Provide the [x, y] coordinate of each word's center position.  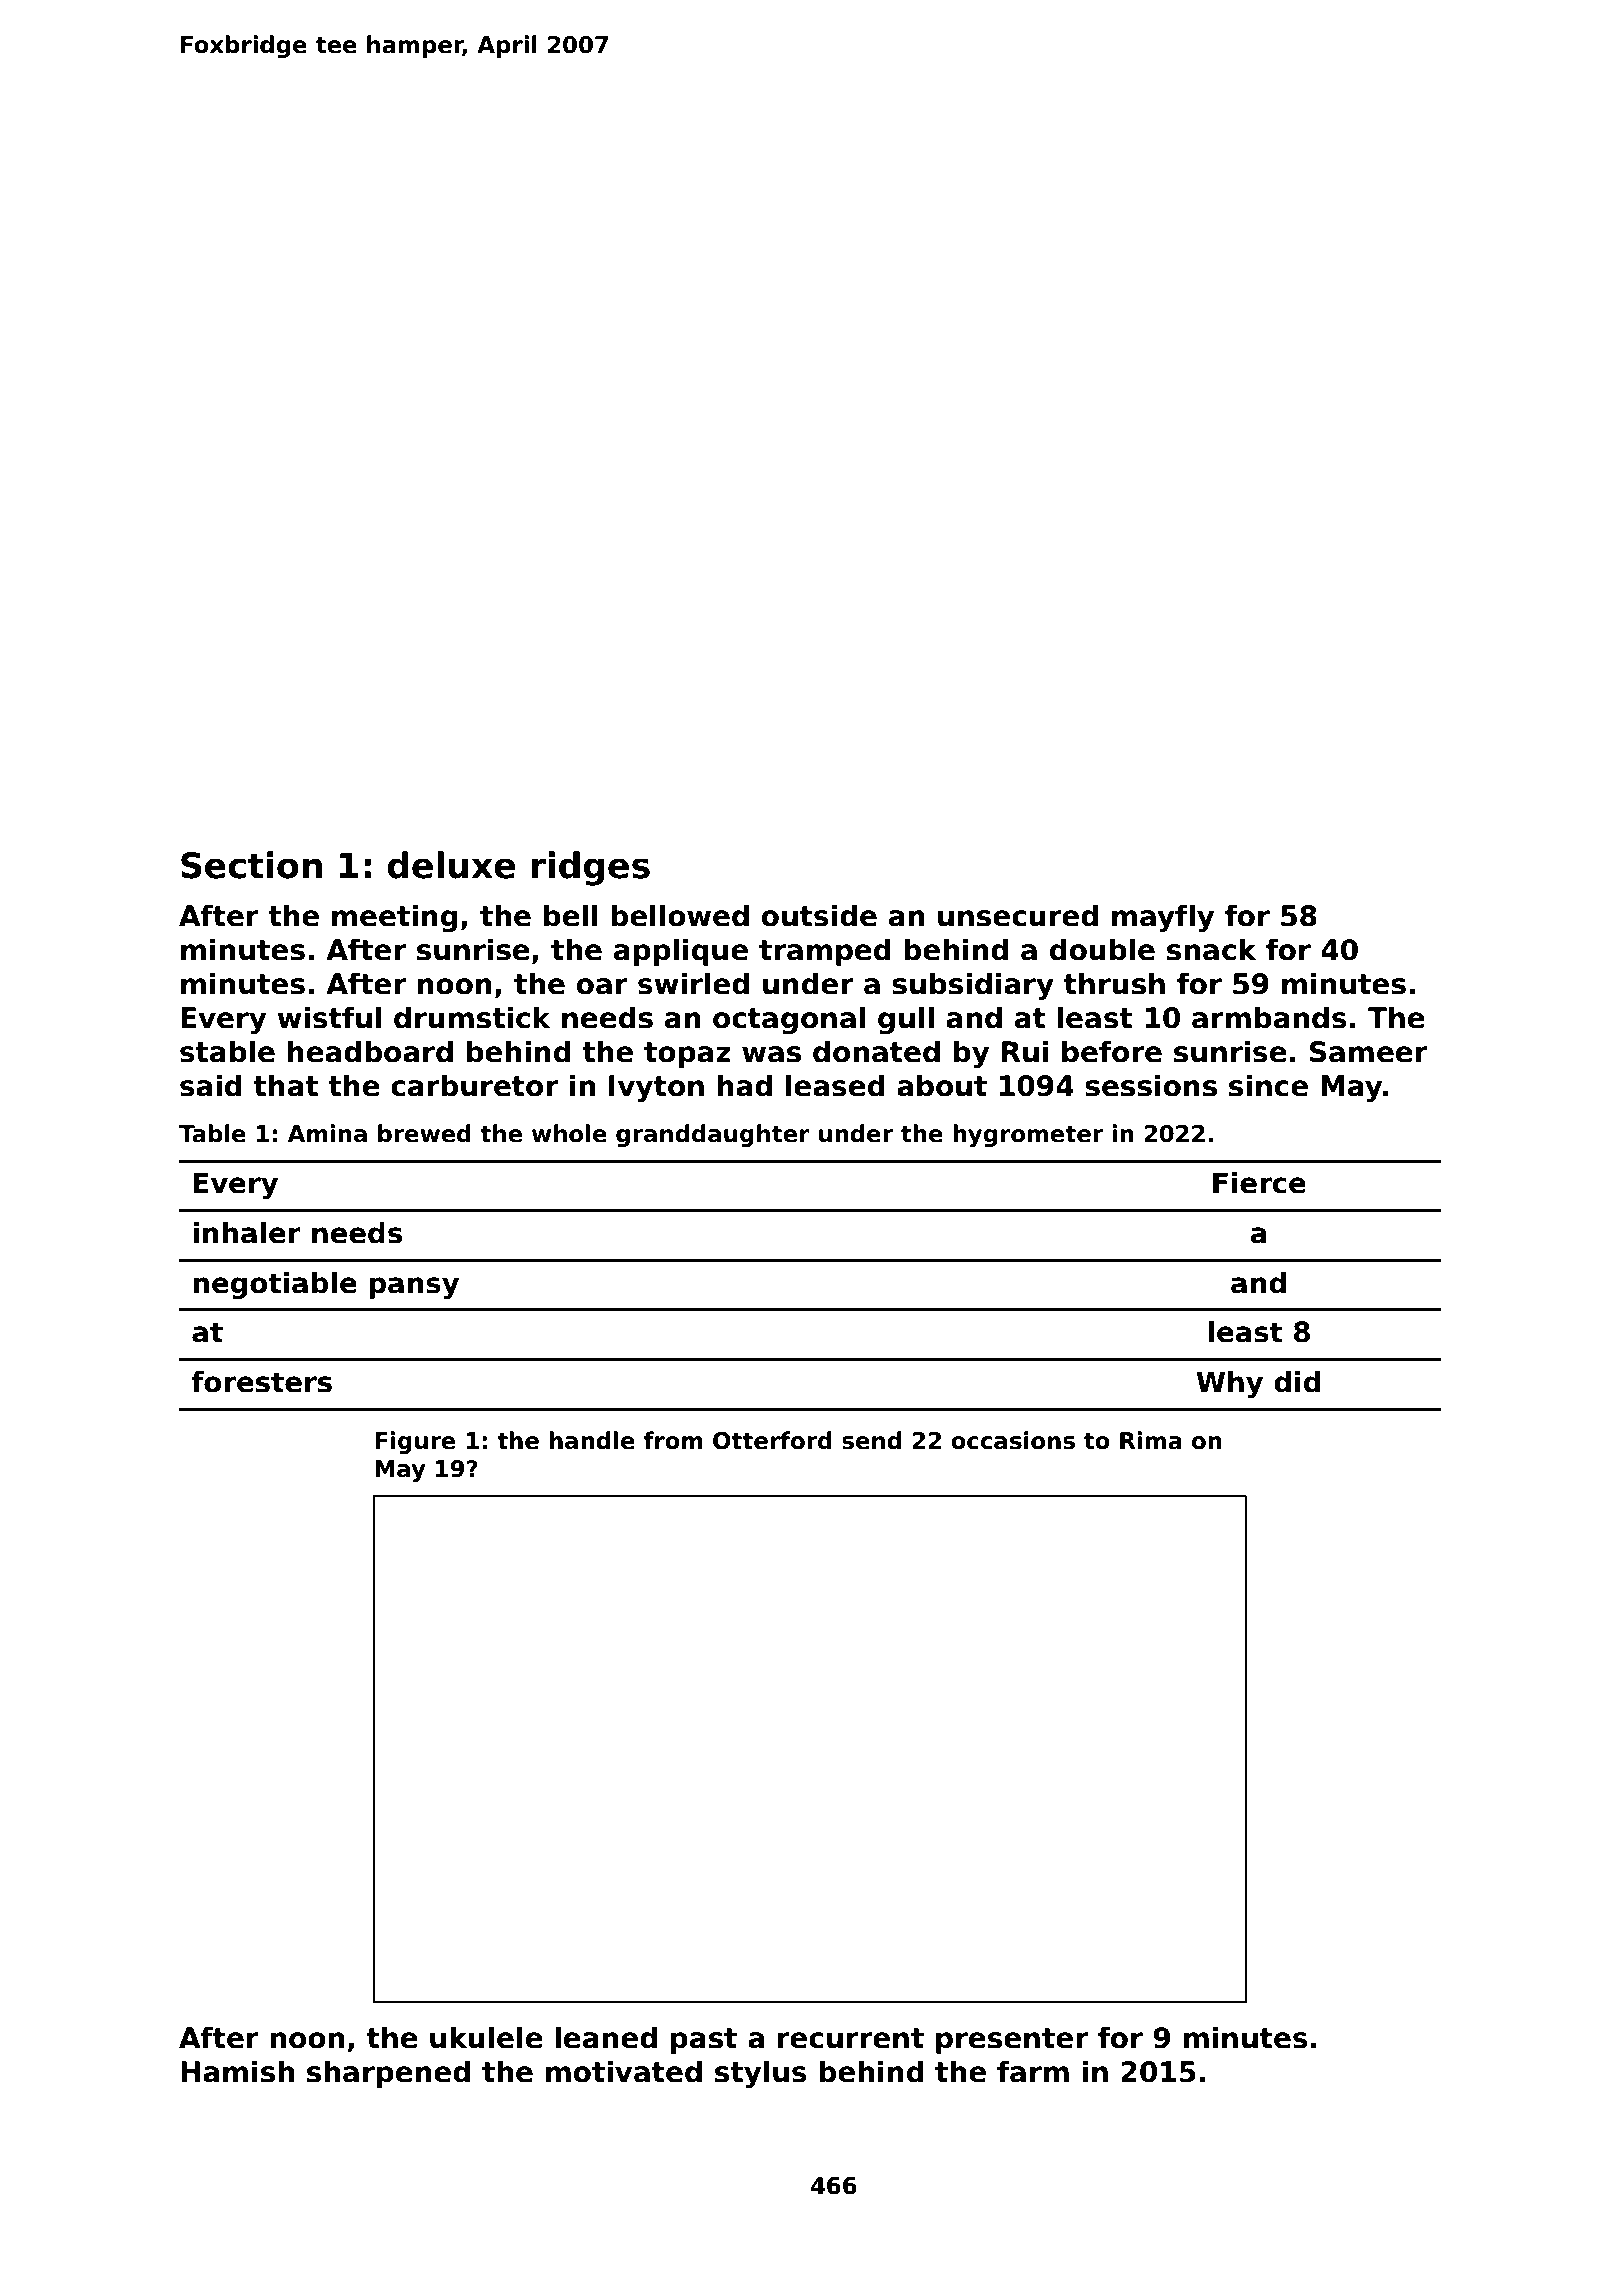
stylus [761, 2074]
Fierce [1259, 1183]
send [871, 1440]
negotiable [275, 1285]
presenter [1012, 2041]
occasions [1013, 1440]
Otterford [772, 1440]
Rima [1151, 1440]
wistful [329, 1017]
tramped [825, 952]
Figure [415, 1442]
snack [1211, 949]
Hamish [237, 2071]
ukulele [486, 2037]
